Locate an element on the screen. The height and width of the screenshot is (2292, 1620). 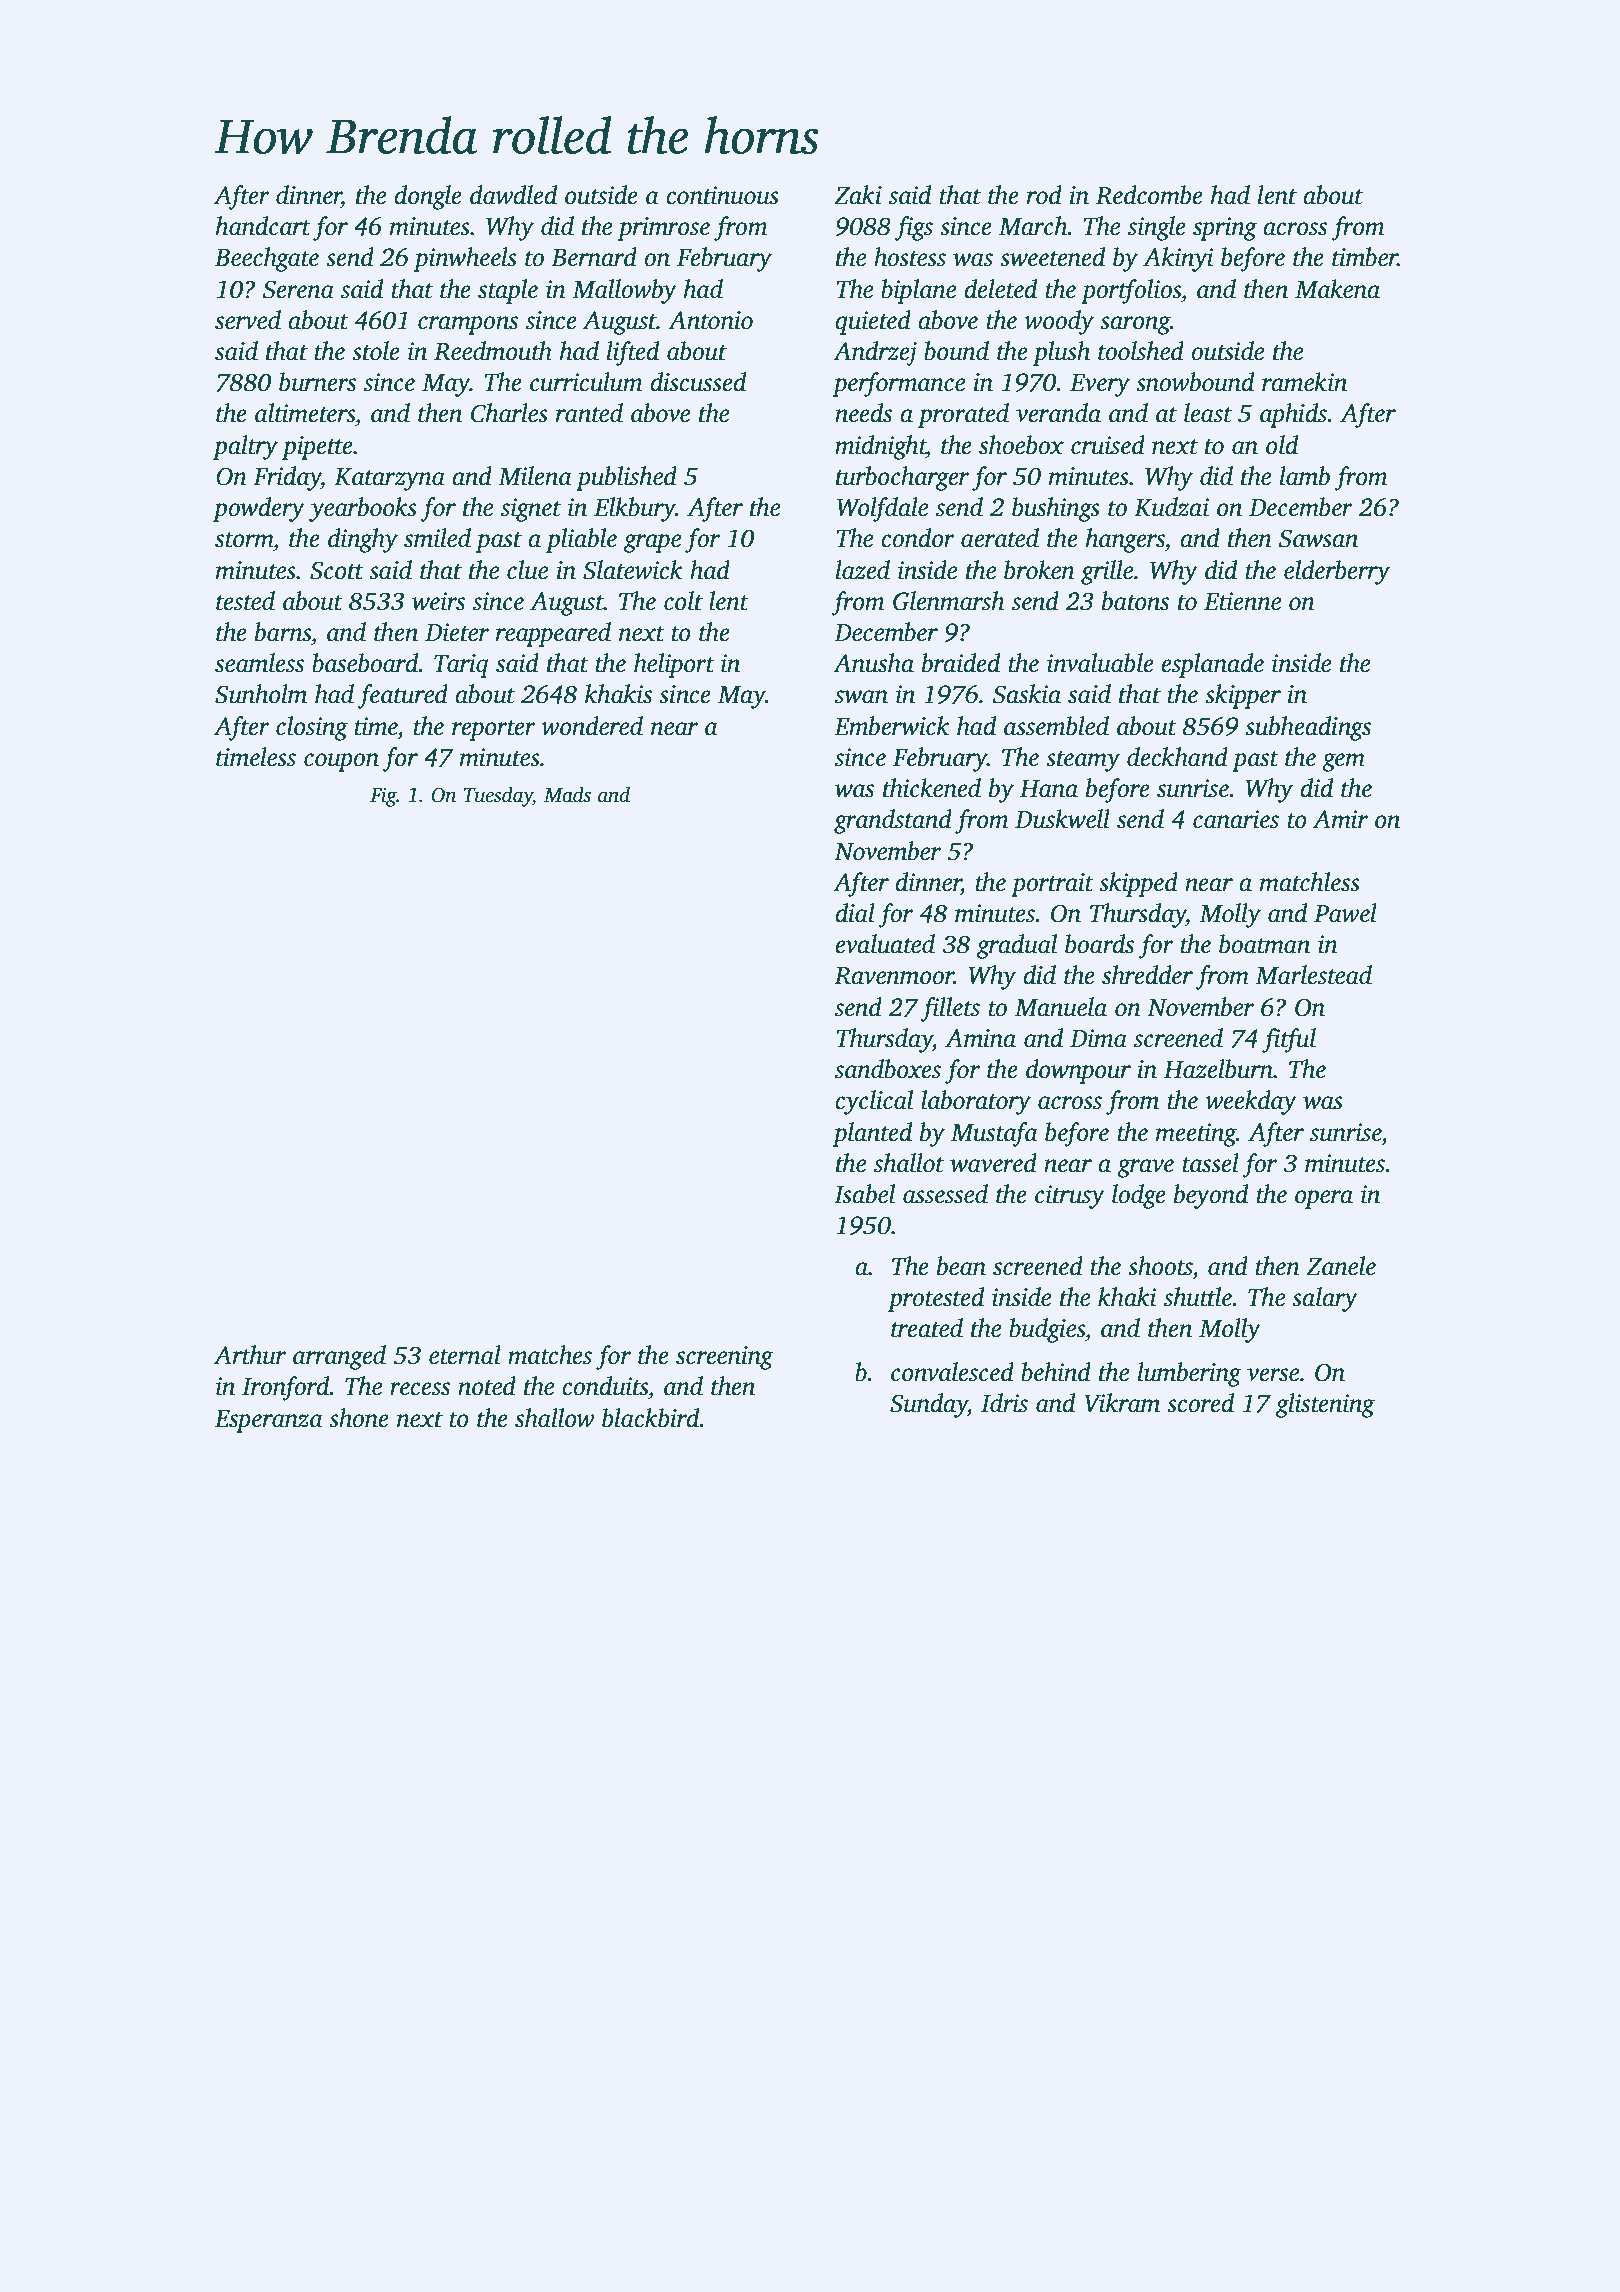
boatman is located at coordinates (1264, 944).
